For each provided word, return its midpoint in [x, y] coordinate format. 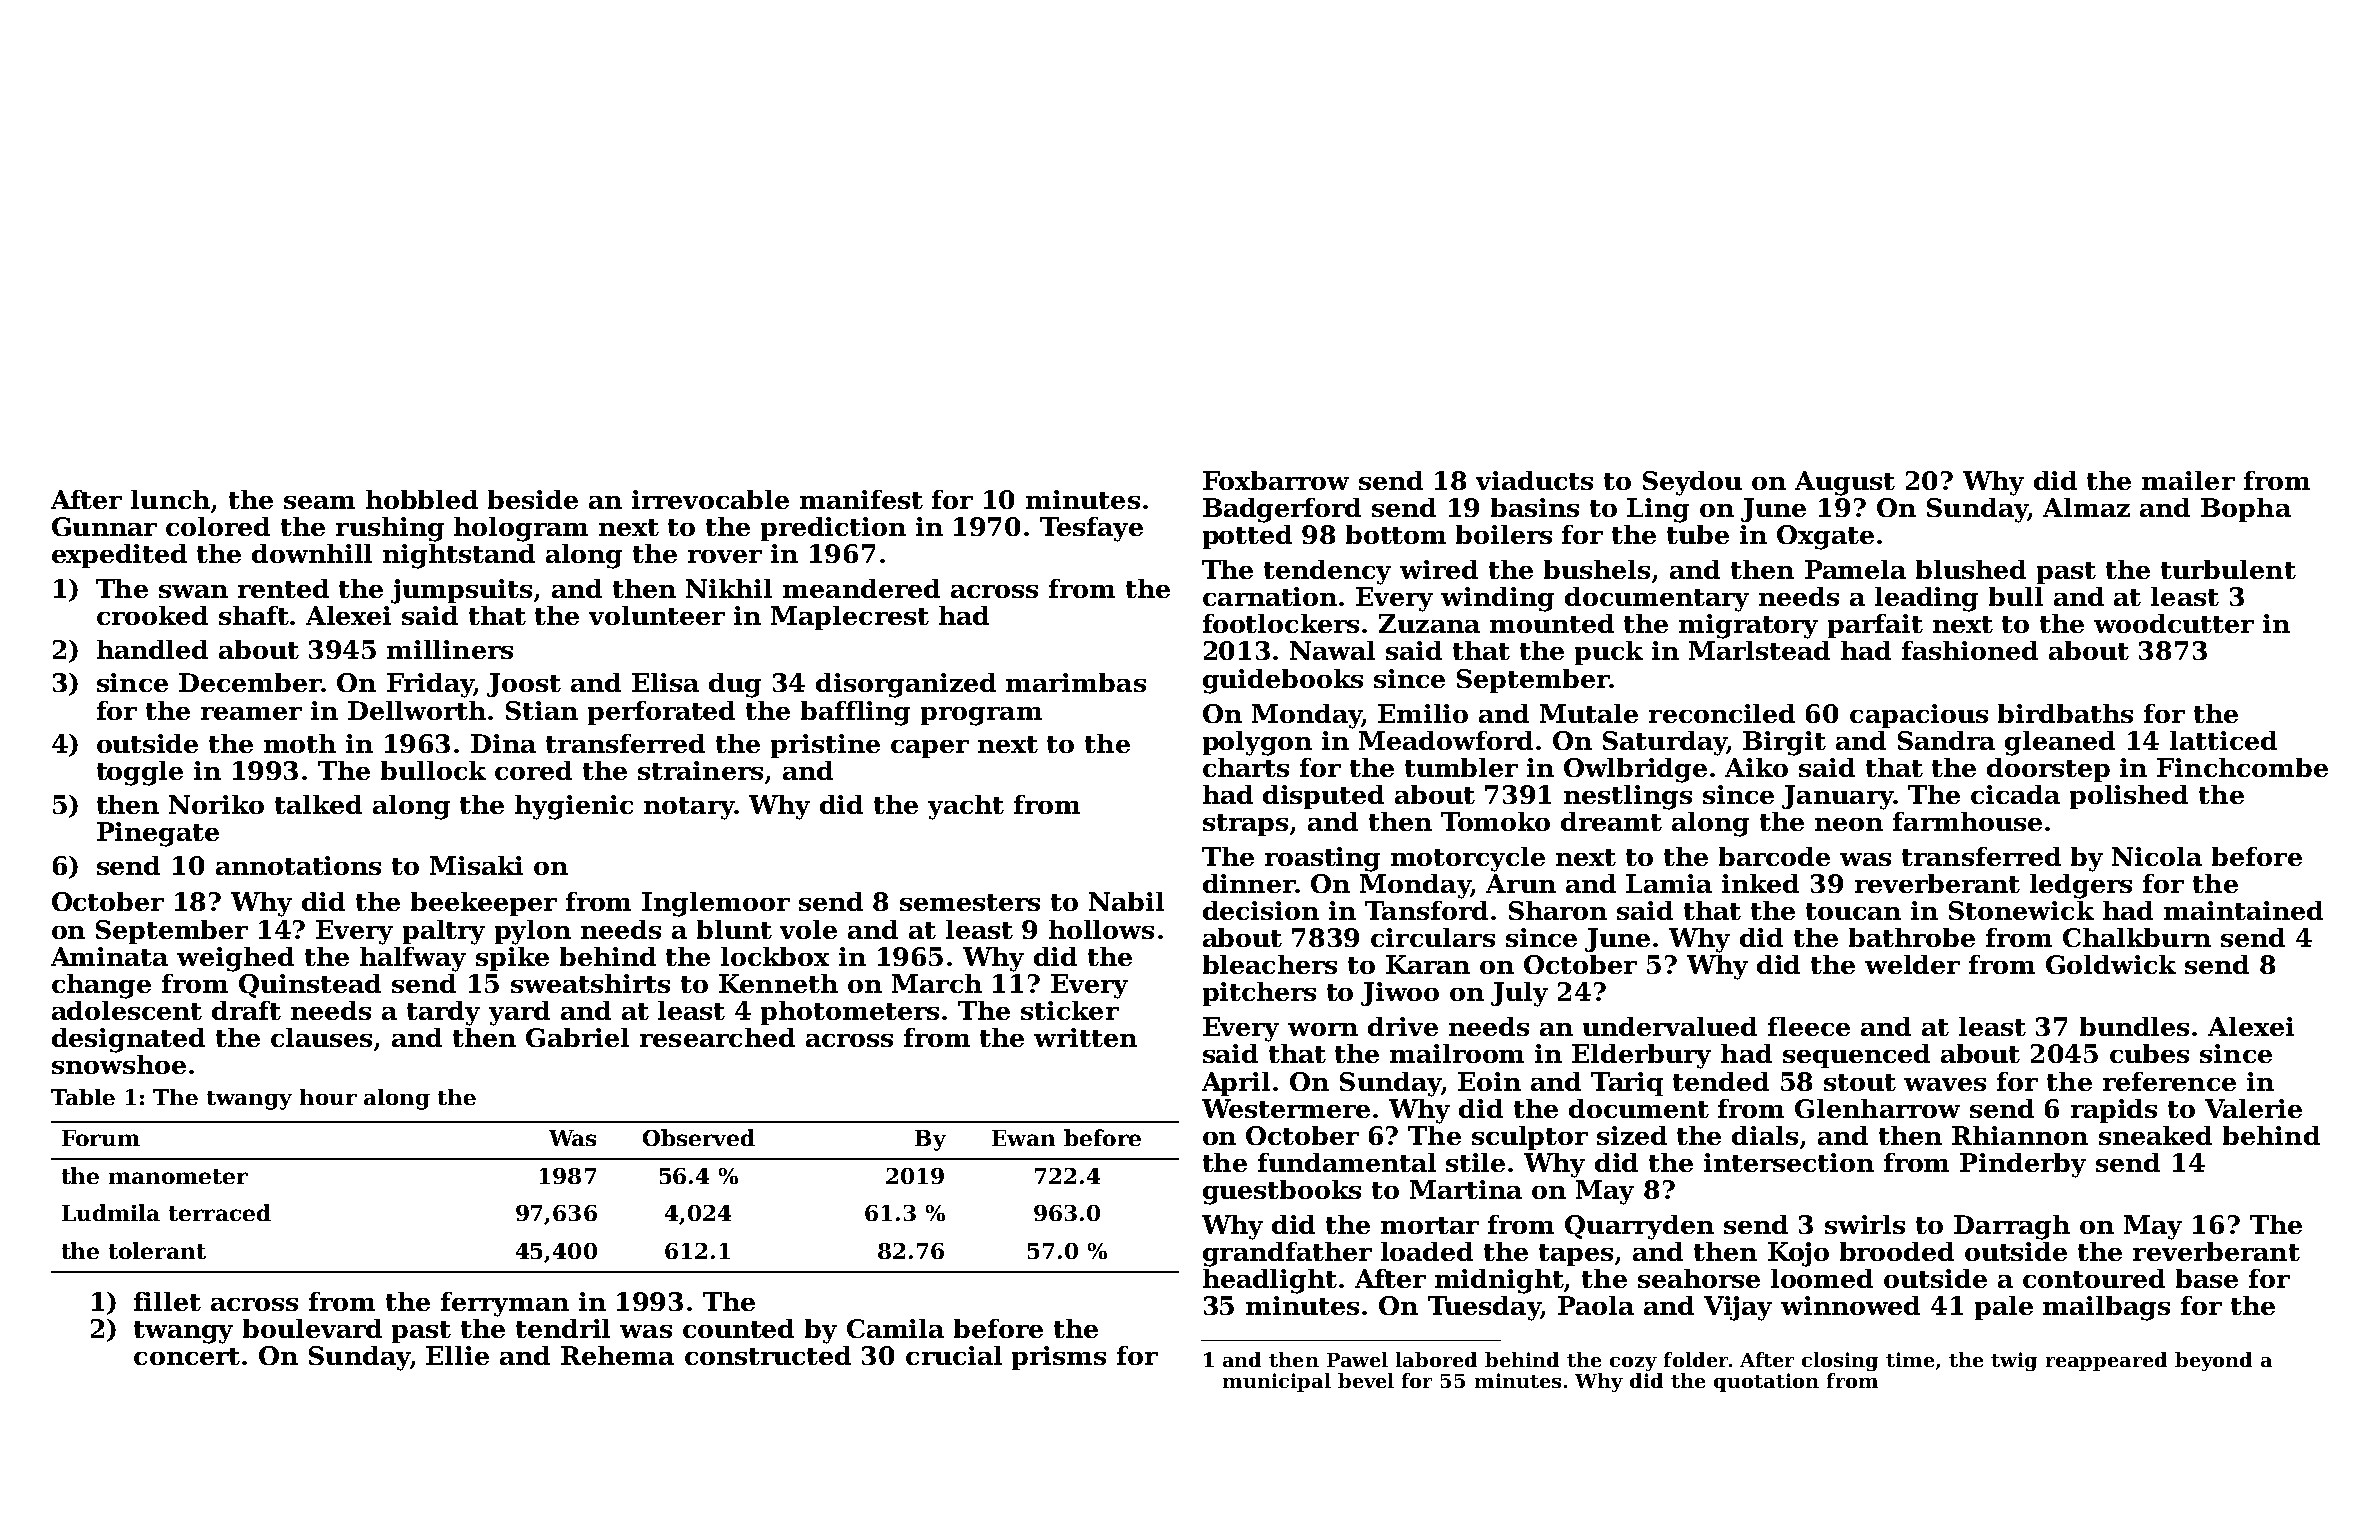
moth [300, 743]
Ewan [1023, 1138]
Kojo [1798, 1254]
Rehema [617, 1355]
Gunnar [104, 526]
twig [2014, 1361]
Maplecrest [850, 618]
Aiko [1756, 767]
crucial [954, 1355]
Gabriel [577, 1037]
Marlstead [1759, 650]
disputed [1323, 797]
